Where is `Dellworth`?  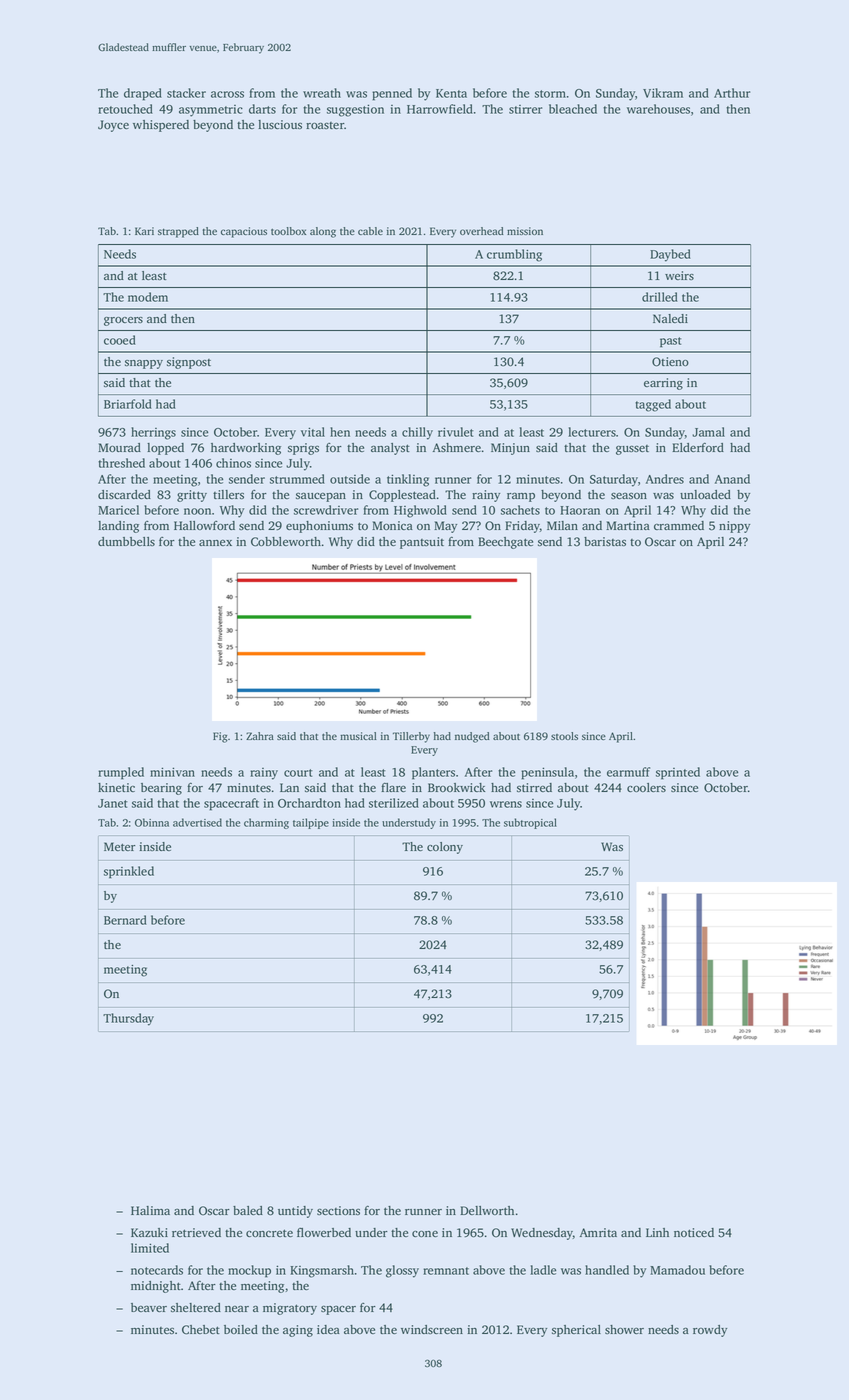 Dellworth is located at coordinates (487, 1210).
